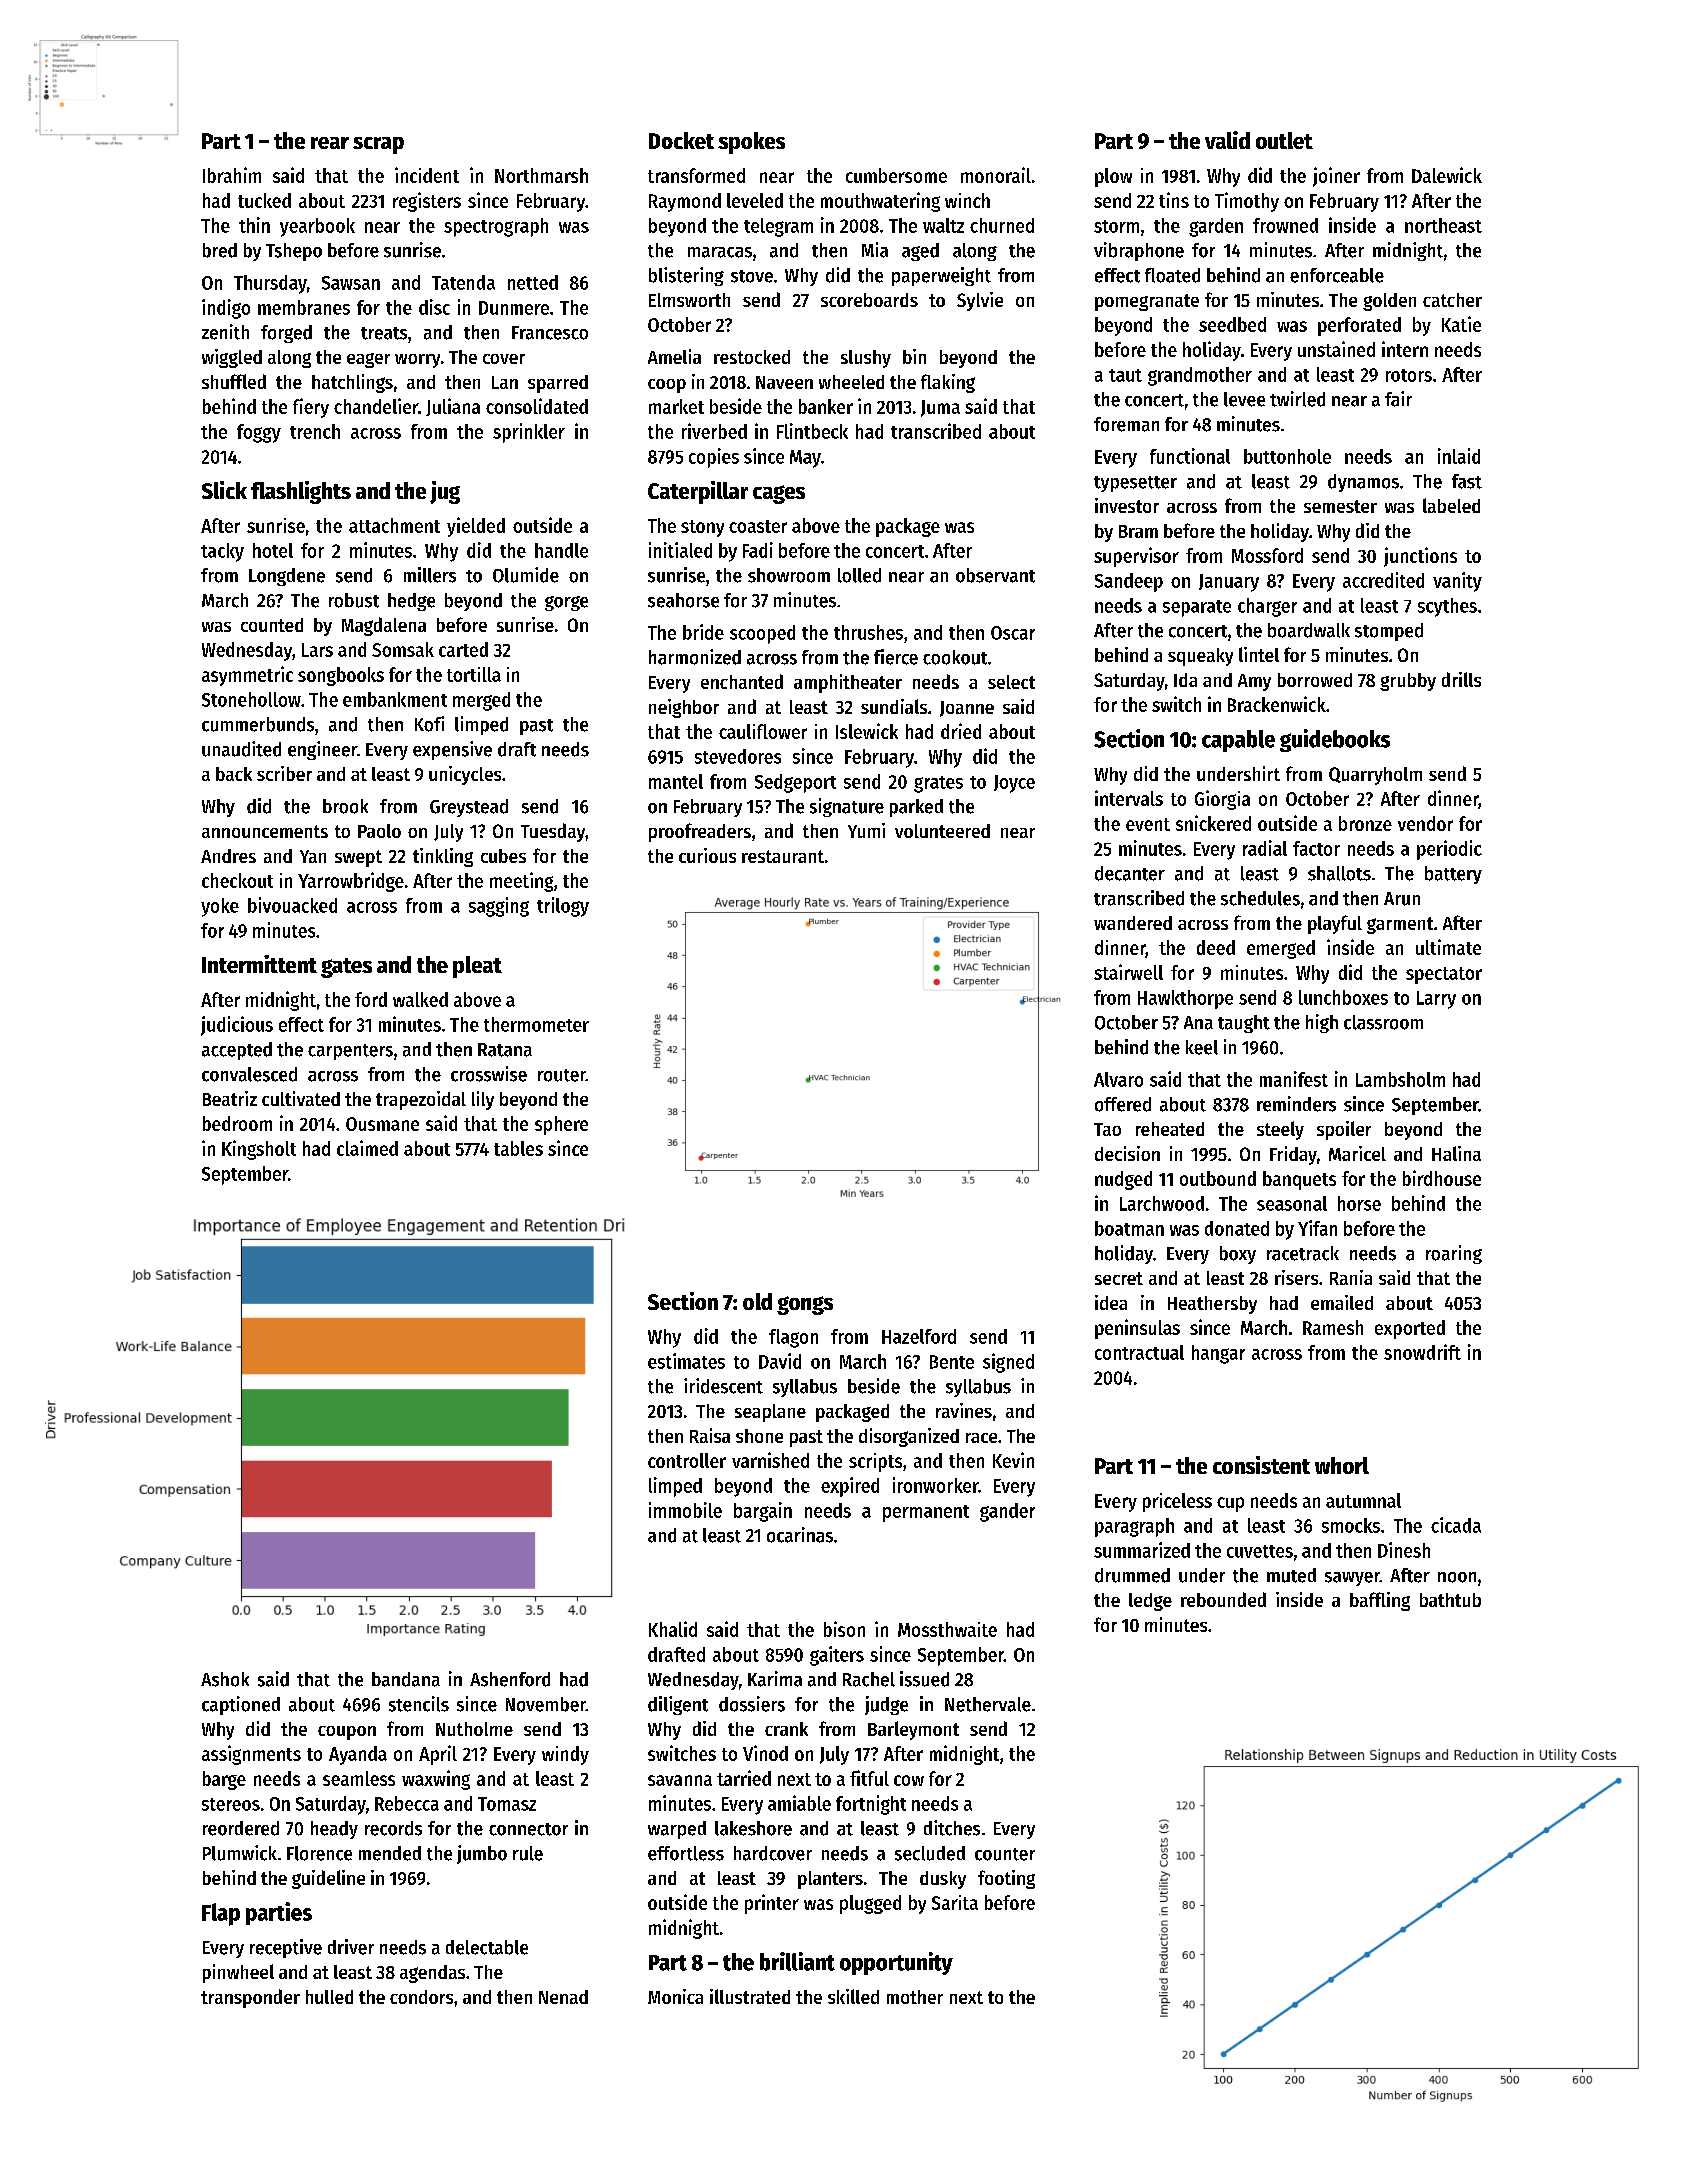 This document has width=1683, height=2178. I want to click on rear, so click(330, 143).
